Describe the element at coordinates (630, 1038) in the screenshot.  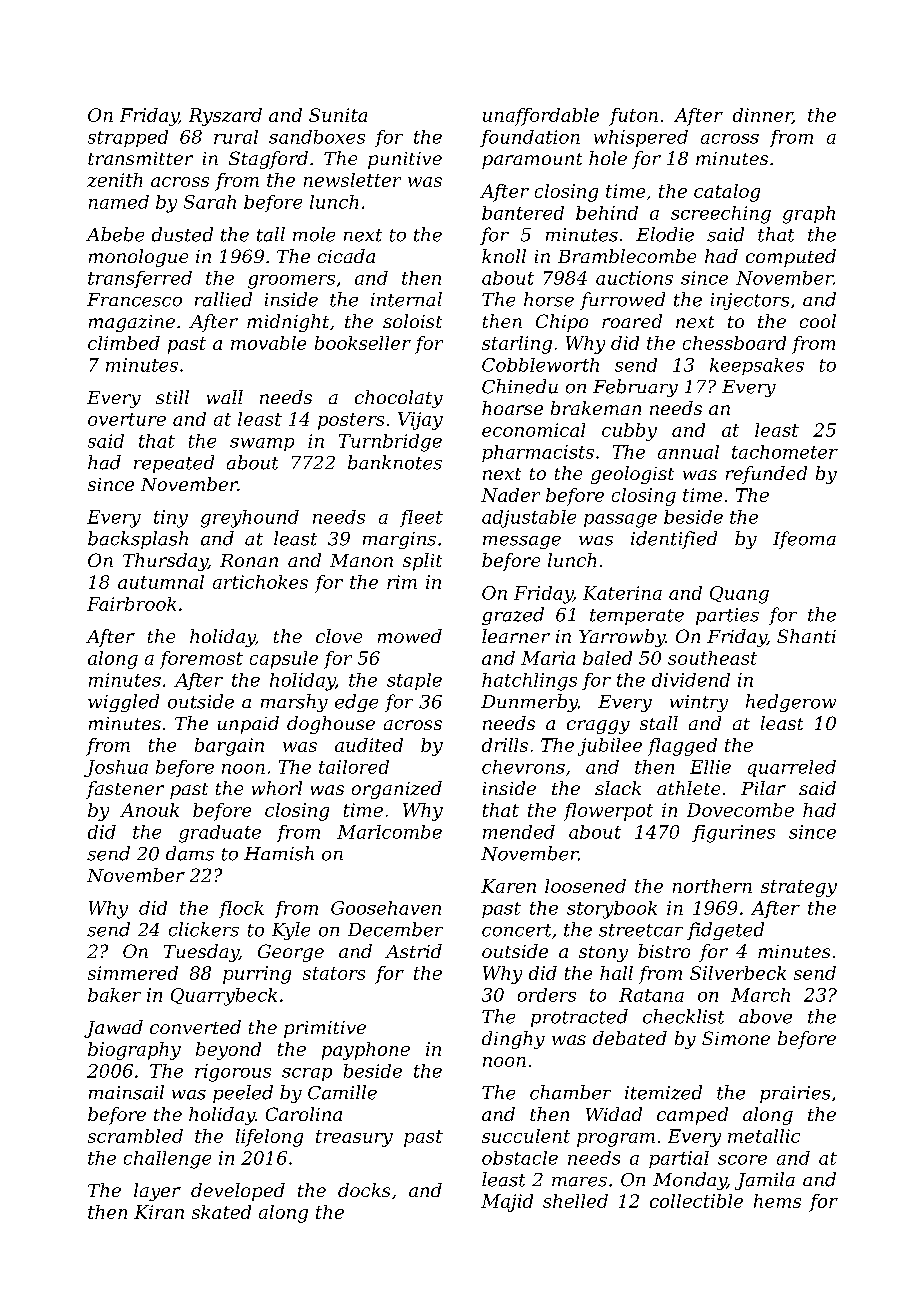
I see `debated` at that location.
